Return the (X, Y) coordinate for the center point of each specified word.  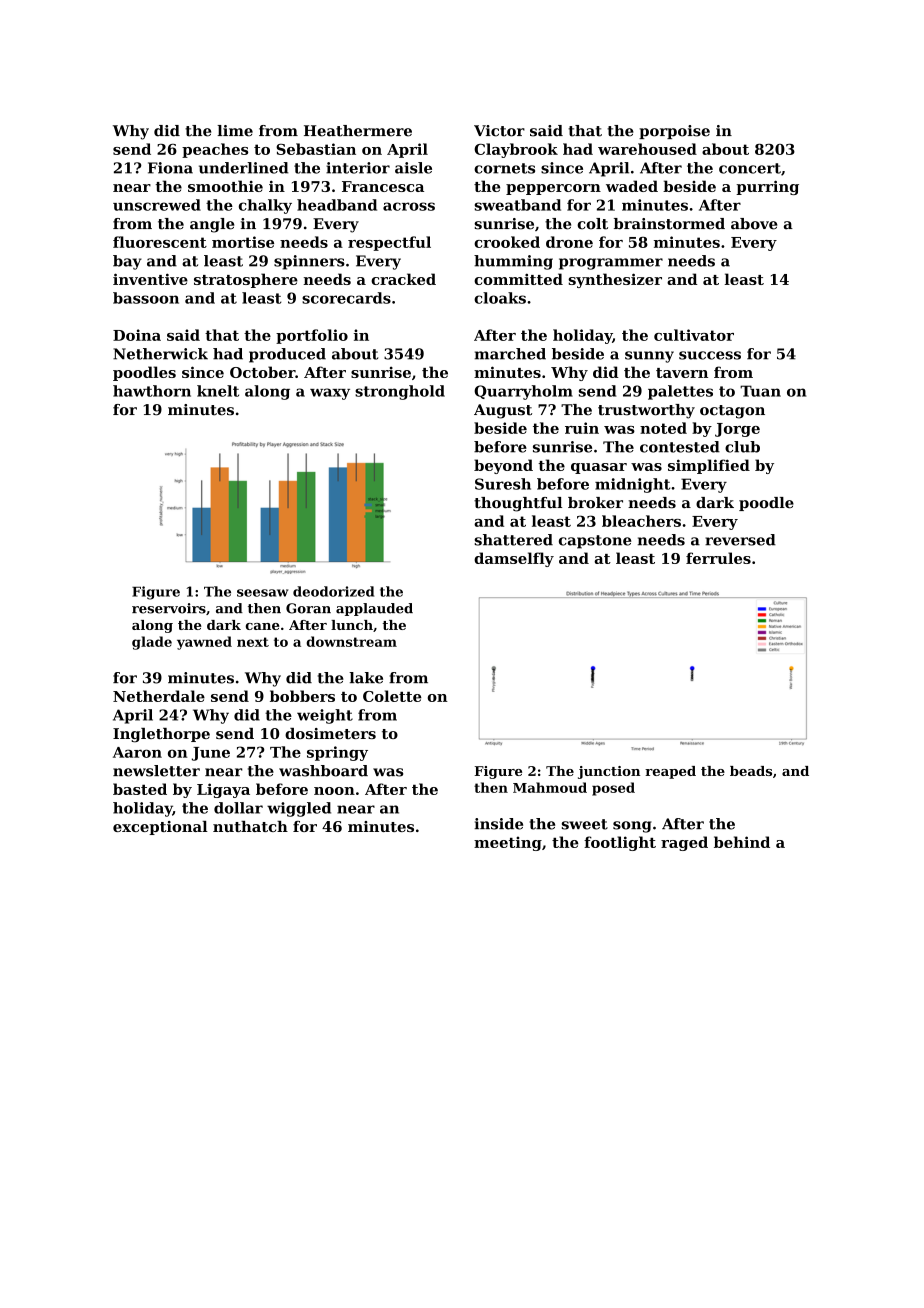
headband (337, 205)
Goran (308, 608)
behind (742, 842)
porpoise (674, 132)
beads (751, 771)
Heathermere (358, 131)
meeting (508, 843)
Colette (392, 696)
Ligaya (223, 790)
